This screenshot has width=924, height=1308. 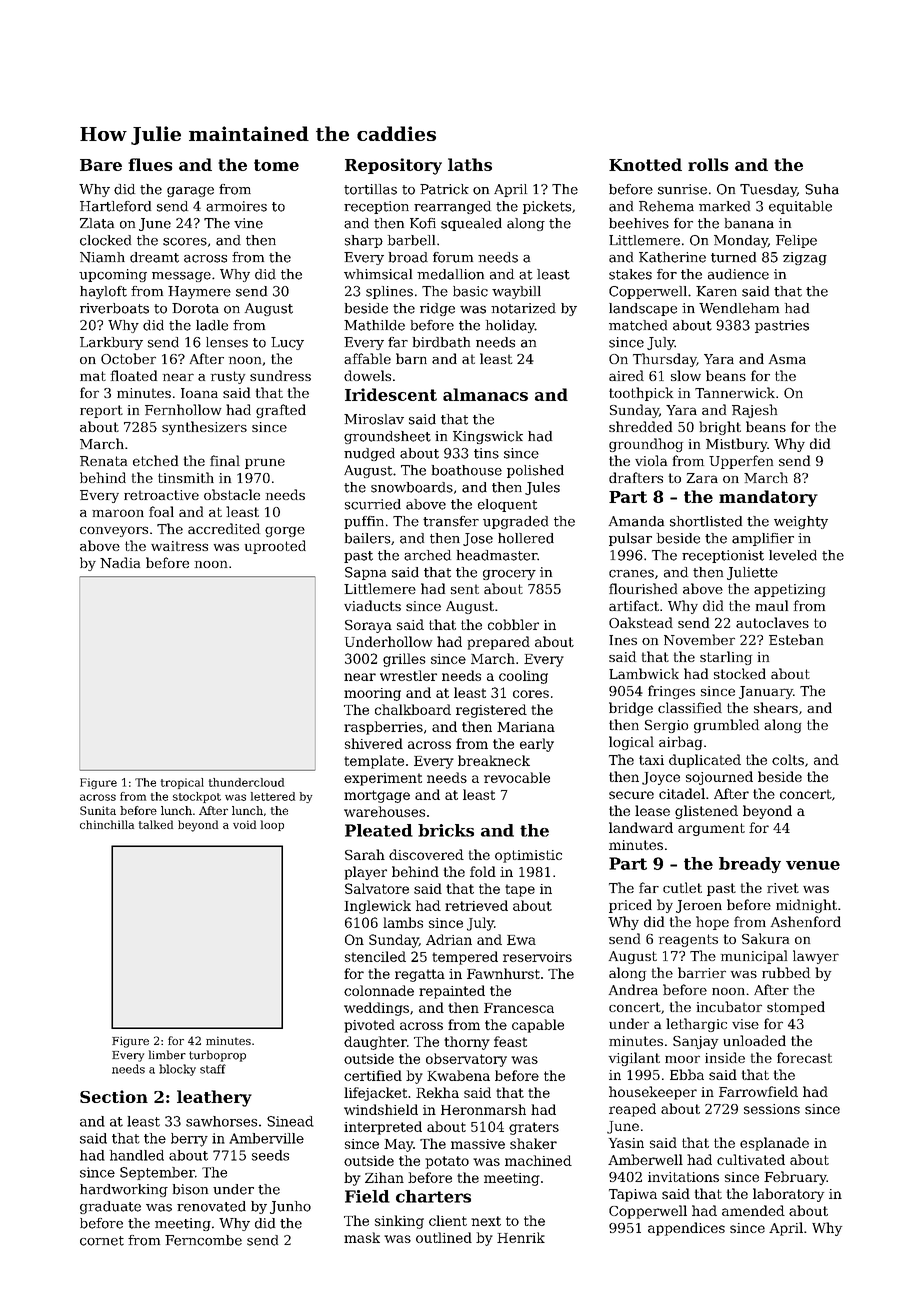 I want to click on Asma, so click(x=787, y=359).
